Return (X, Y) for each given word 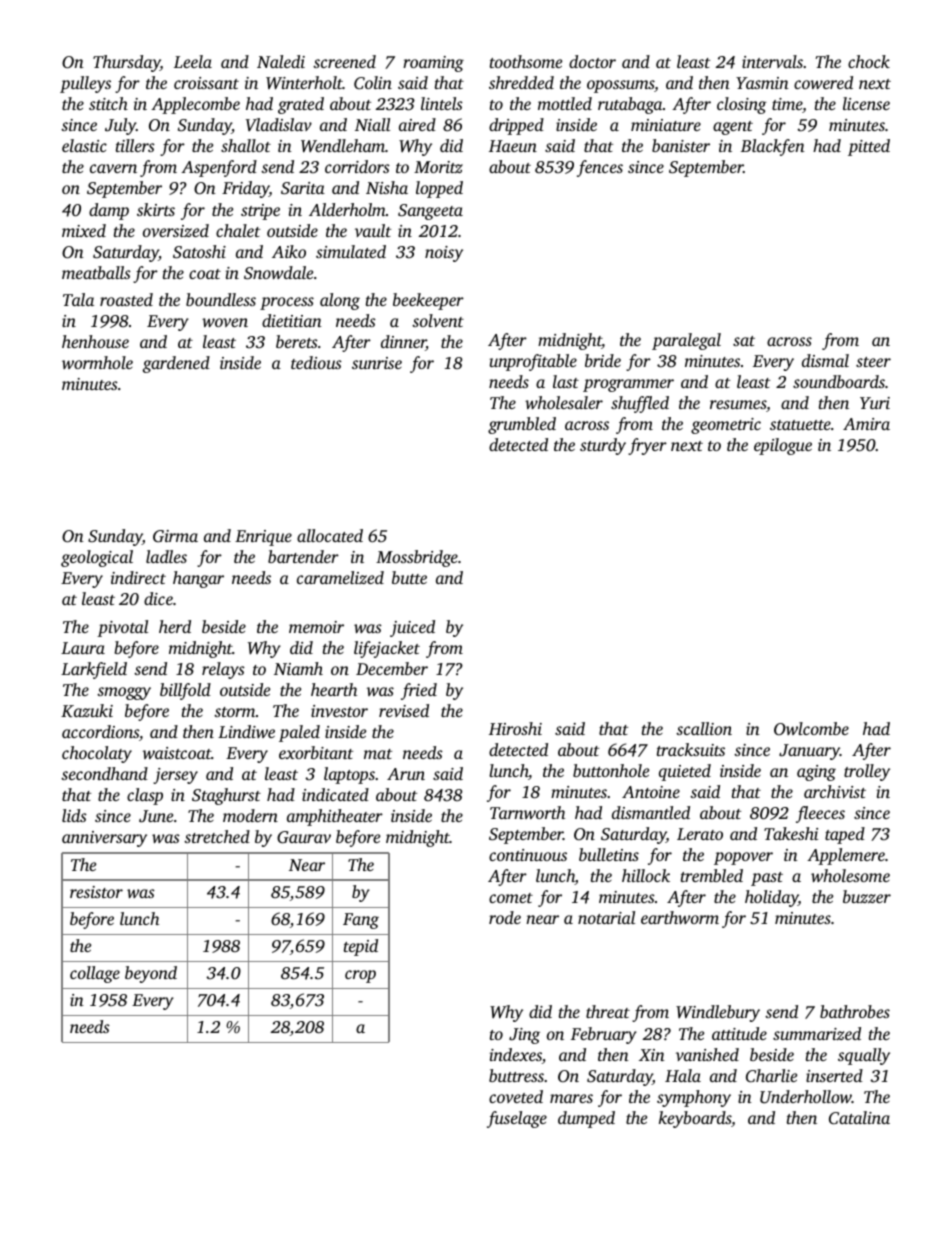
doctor (592, 61)
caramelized (340, 577)
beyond (151, 974)
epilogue (783, 446)
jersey (175, 776)
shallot (246, 145)
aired (417, 124)
